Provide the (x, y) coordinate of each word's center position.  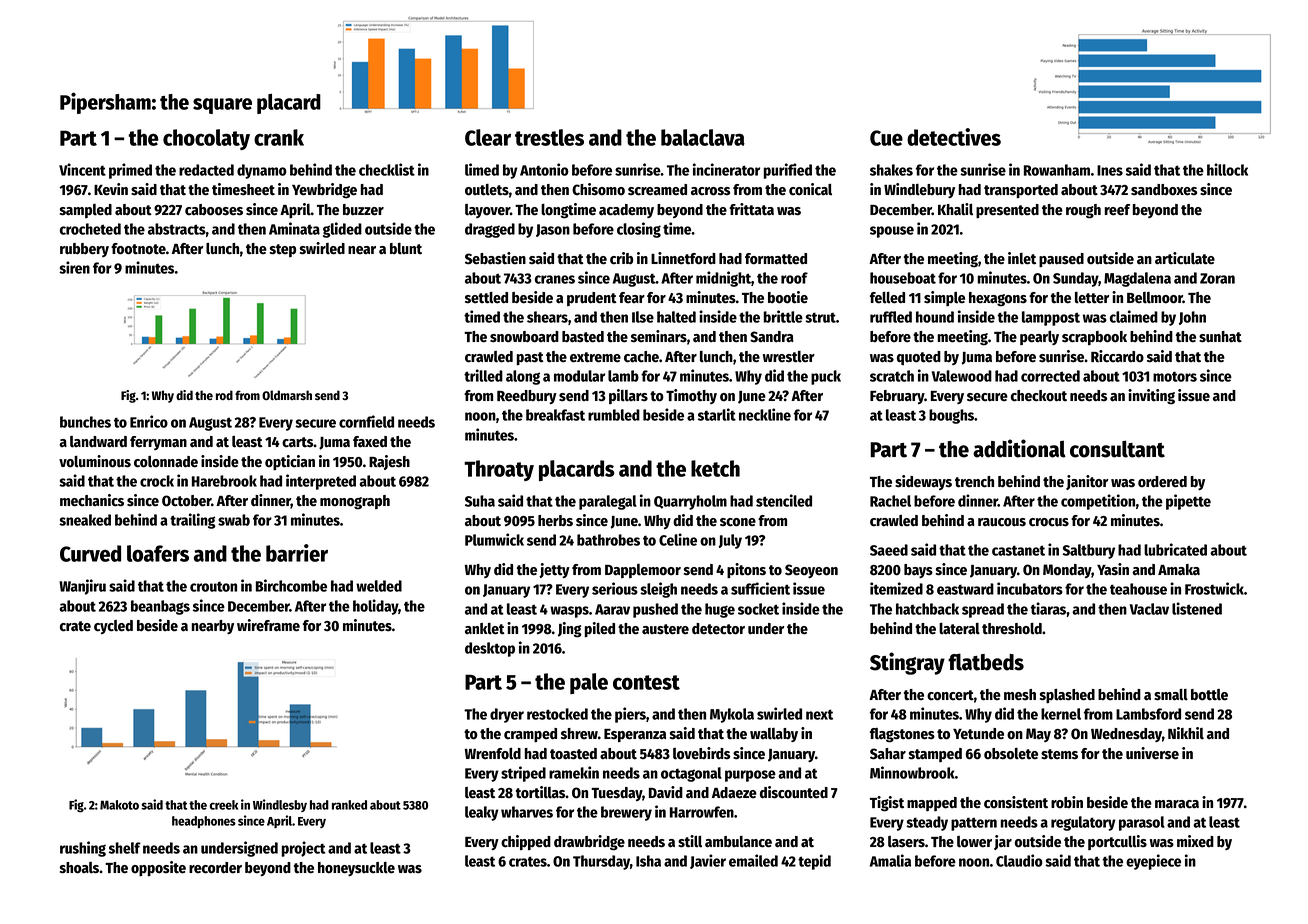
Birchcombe (291, 585)
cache (641, 357)
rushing (83, 849)
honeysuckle (356, 869)
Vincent (82, 169)
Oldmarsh (287, 395)
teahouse (1138, 589)
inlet (1022, 258)
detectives (954, 137)
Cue (886, 138)
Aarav (612, 609)
